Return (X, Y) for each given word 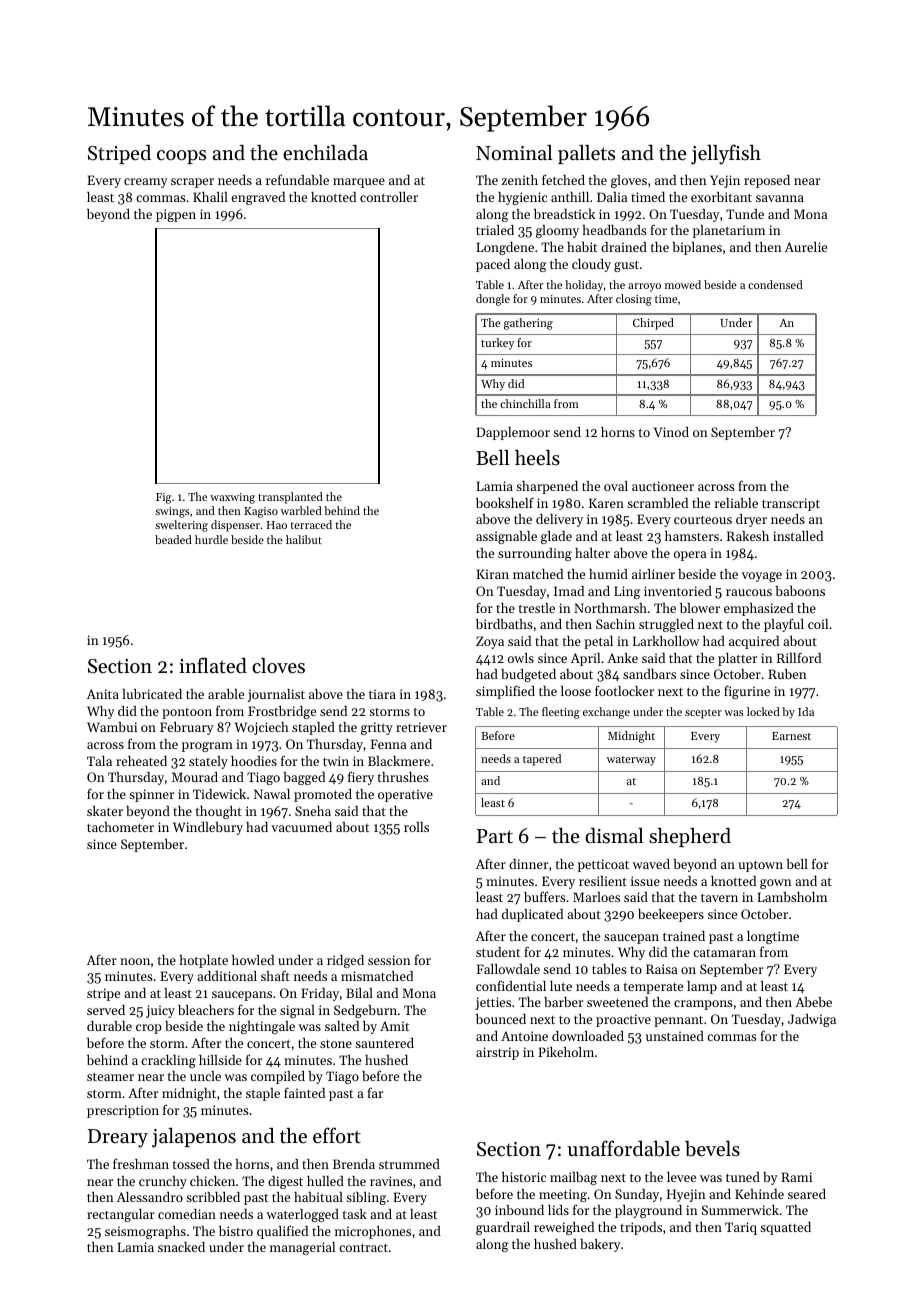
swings (172, 512)
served (106, 1010)
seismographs (145, 1232)
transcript (791, 504)
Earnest (791, 736)
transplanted (290, 498)
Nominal (514, 152)
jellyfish (726, 154)
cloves (278, 666)
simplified (505, 692)
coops (181, 157)
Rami (796, 1177)
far (375, 1092)
